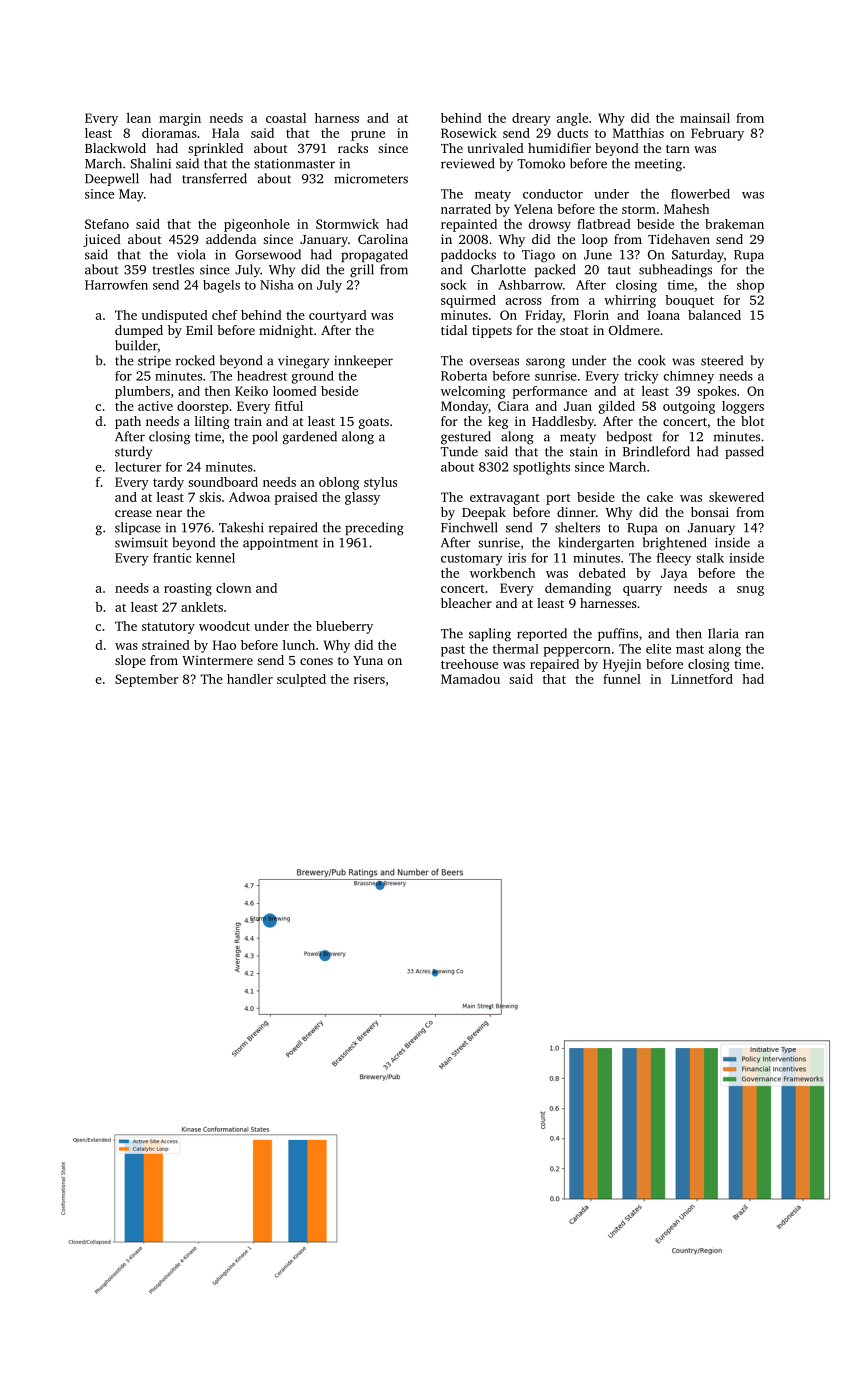 The image size is (849, 1400). What do you see at coordinates (467, 163) in the screenshot?
I see `reviewed` at bounding box center [467, 163].
